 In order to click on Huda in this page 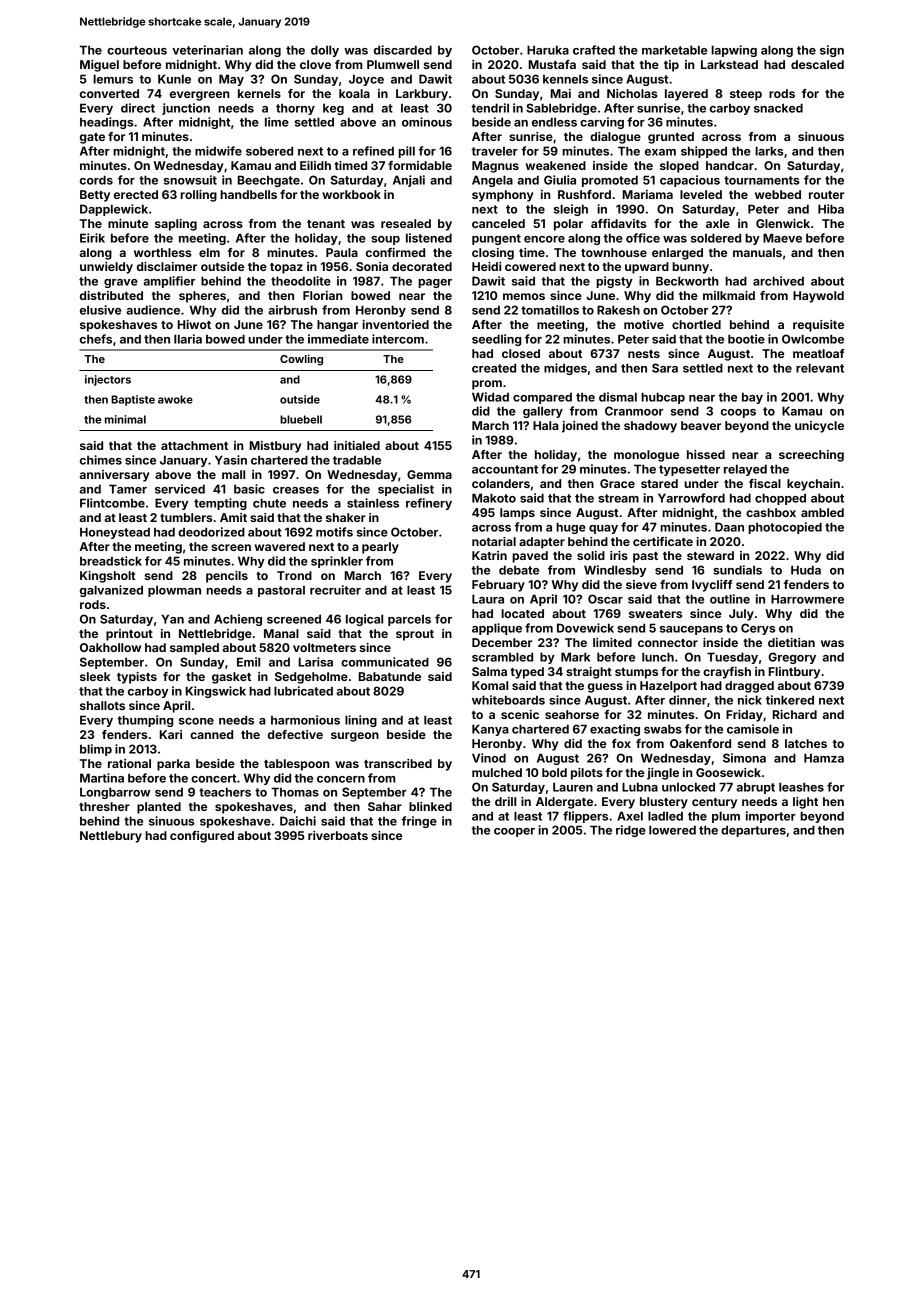, I will do `click(806, 570)`.
